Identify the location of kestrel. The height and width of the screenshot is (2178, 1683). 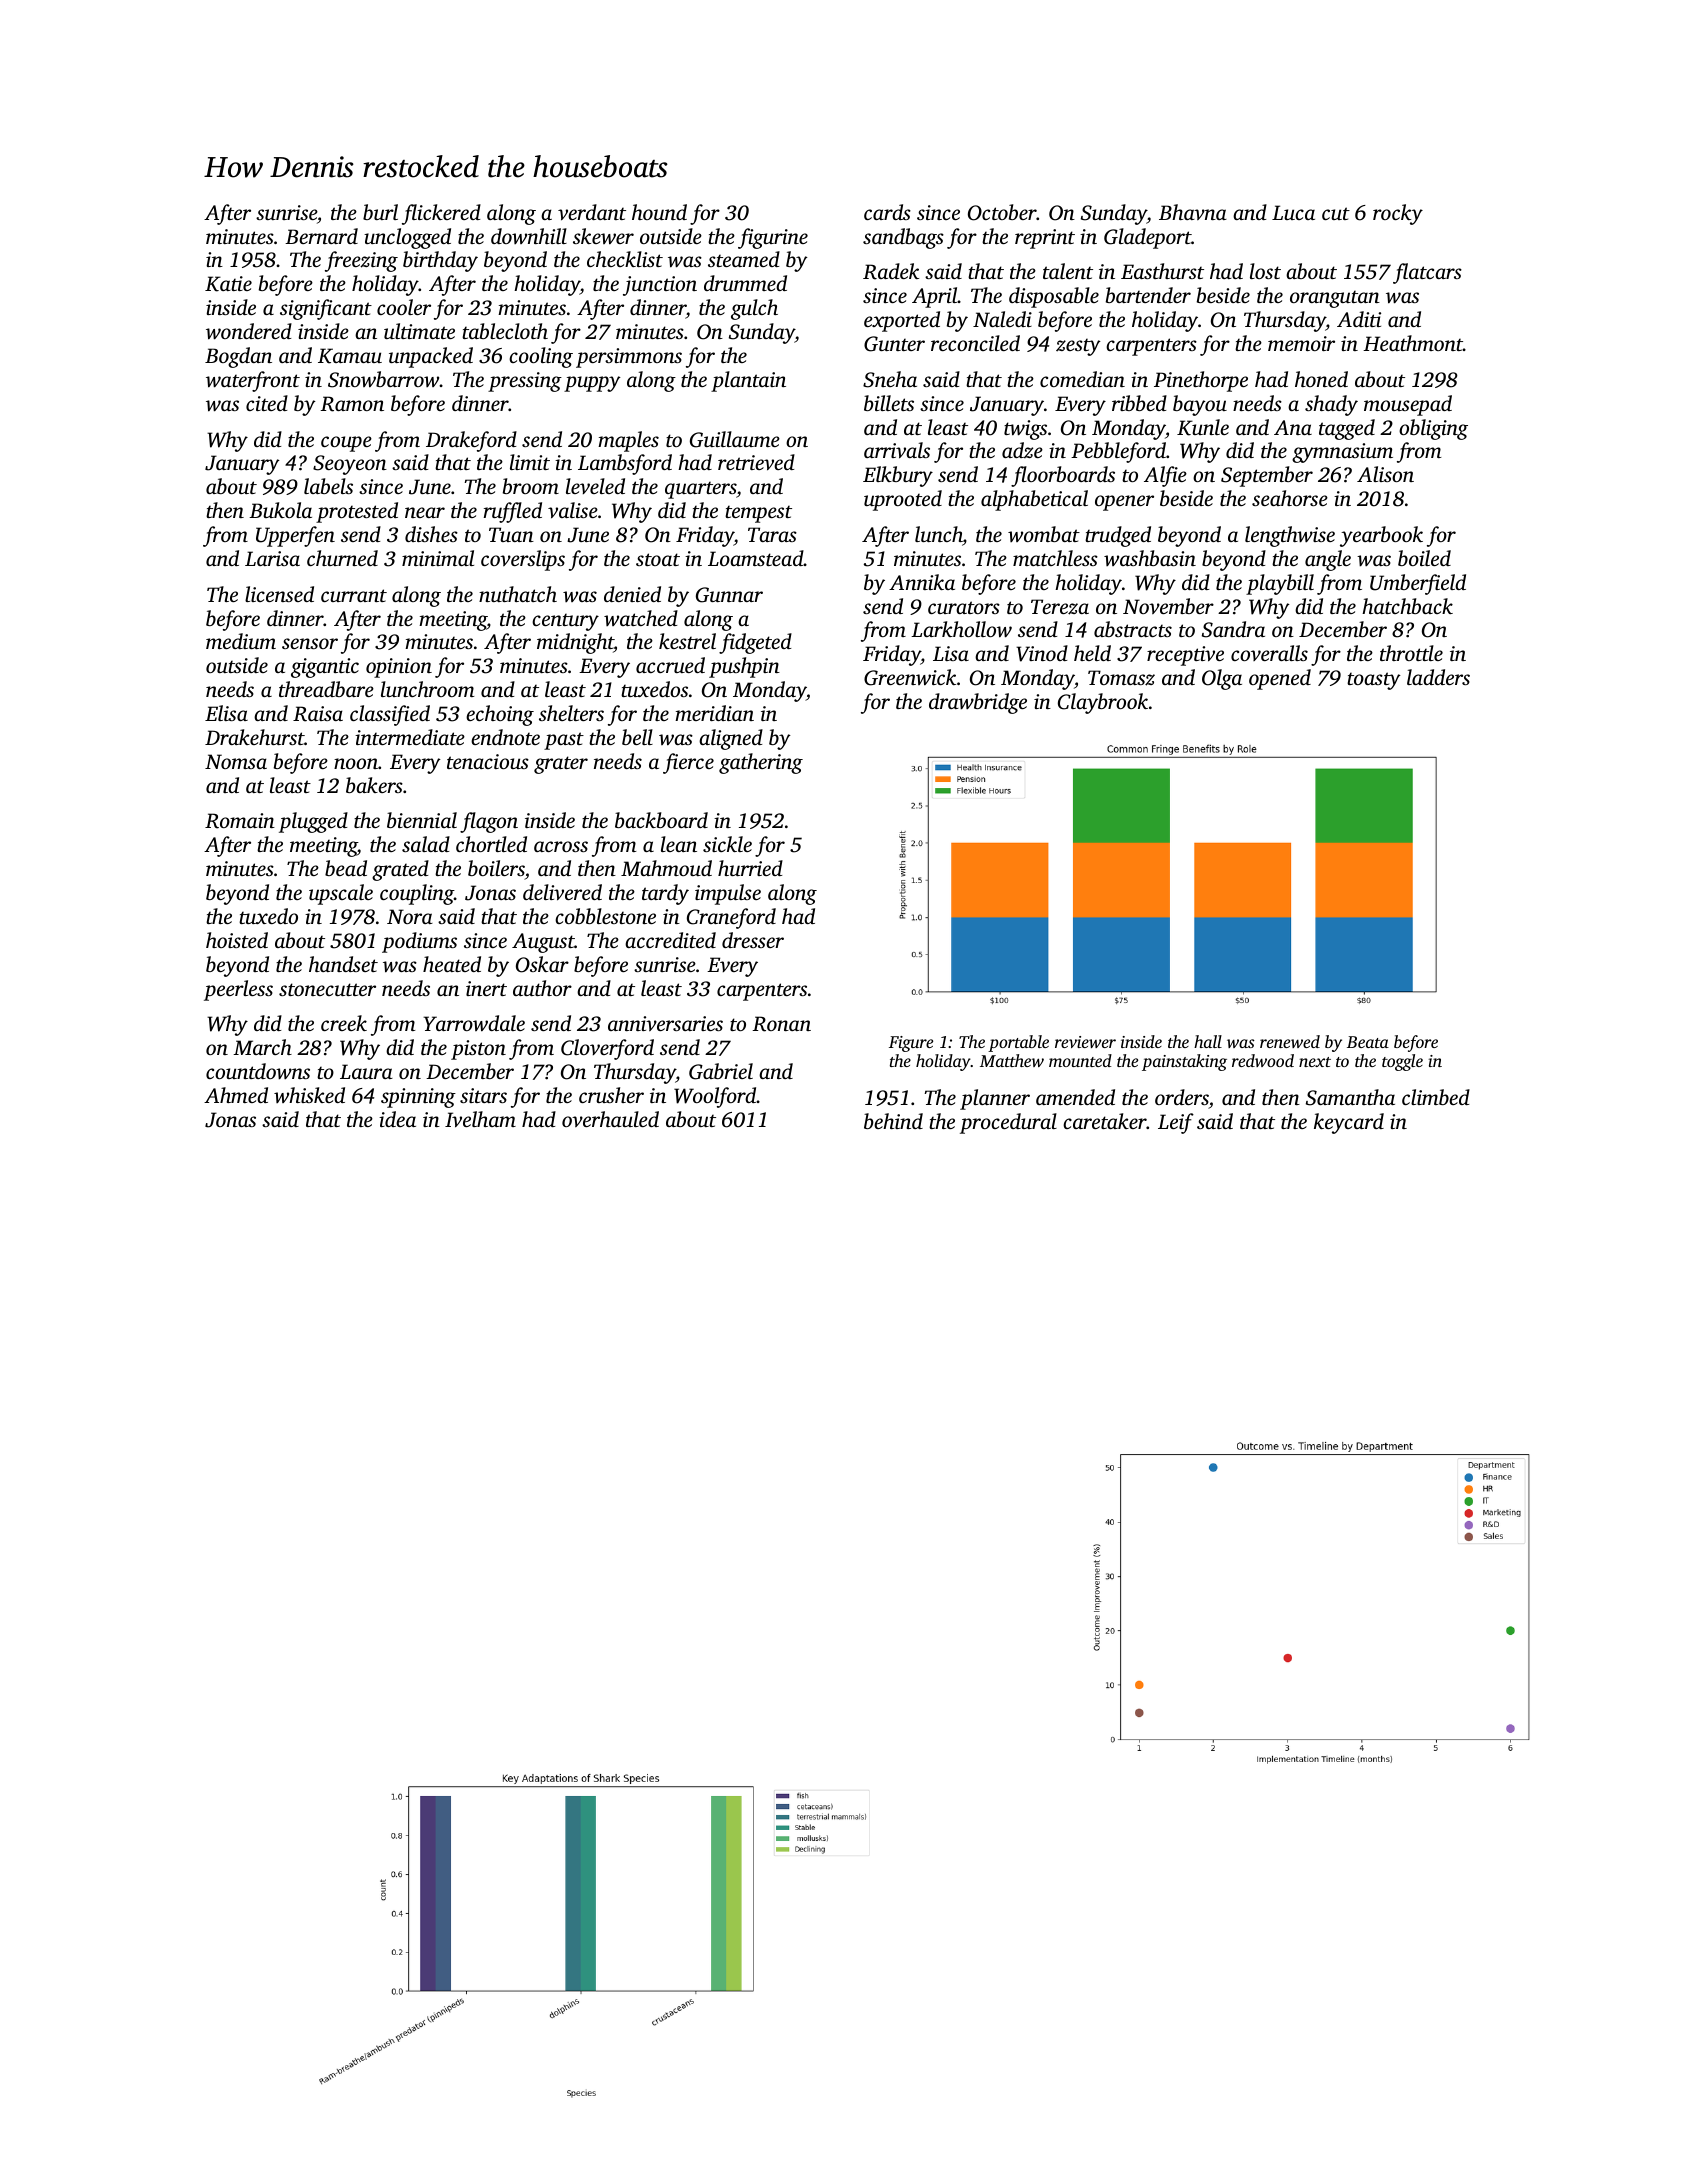
(687, 641).
